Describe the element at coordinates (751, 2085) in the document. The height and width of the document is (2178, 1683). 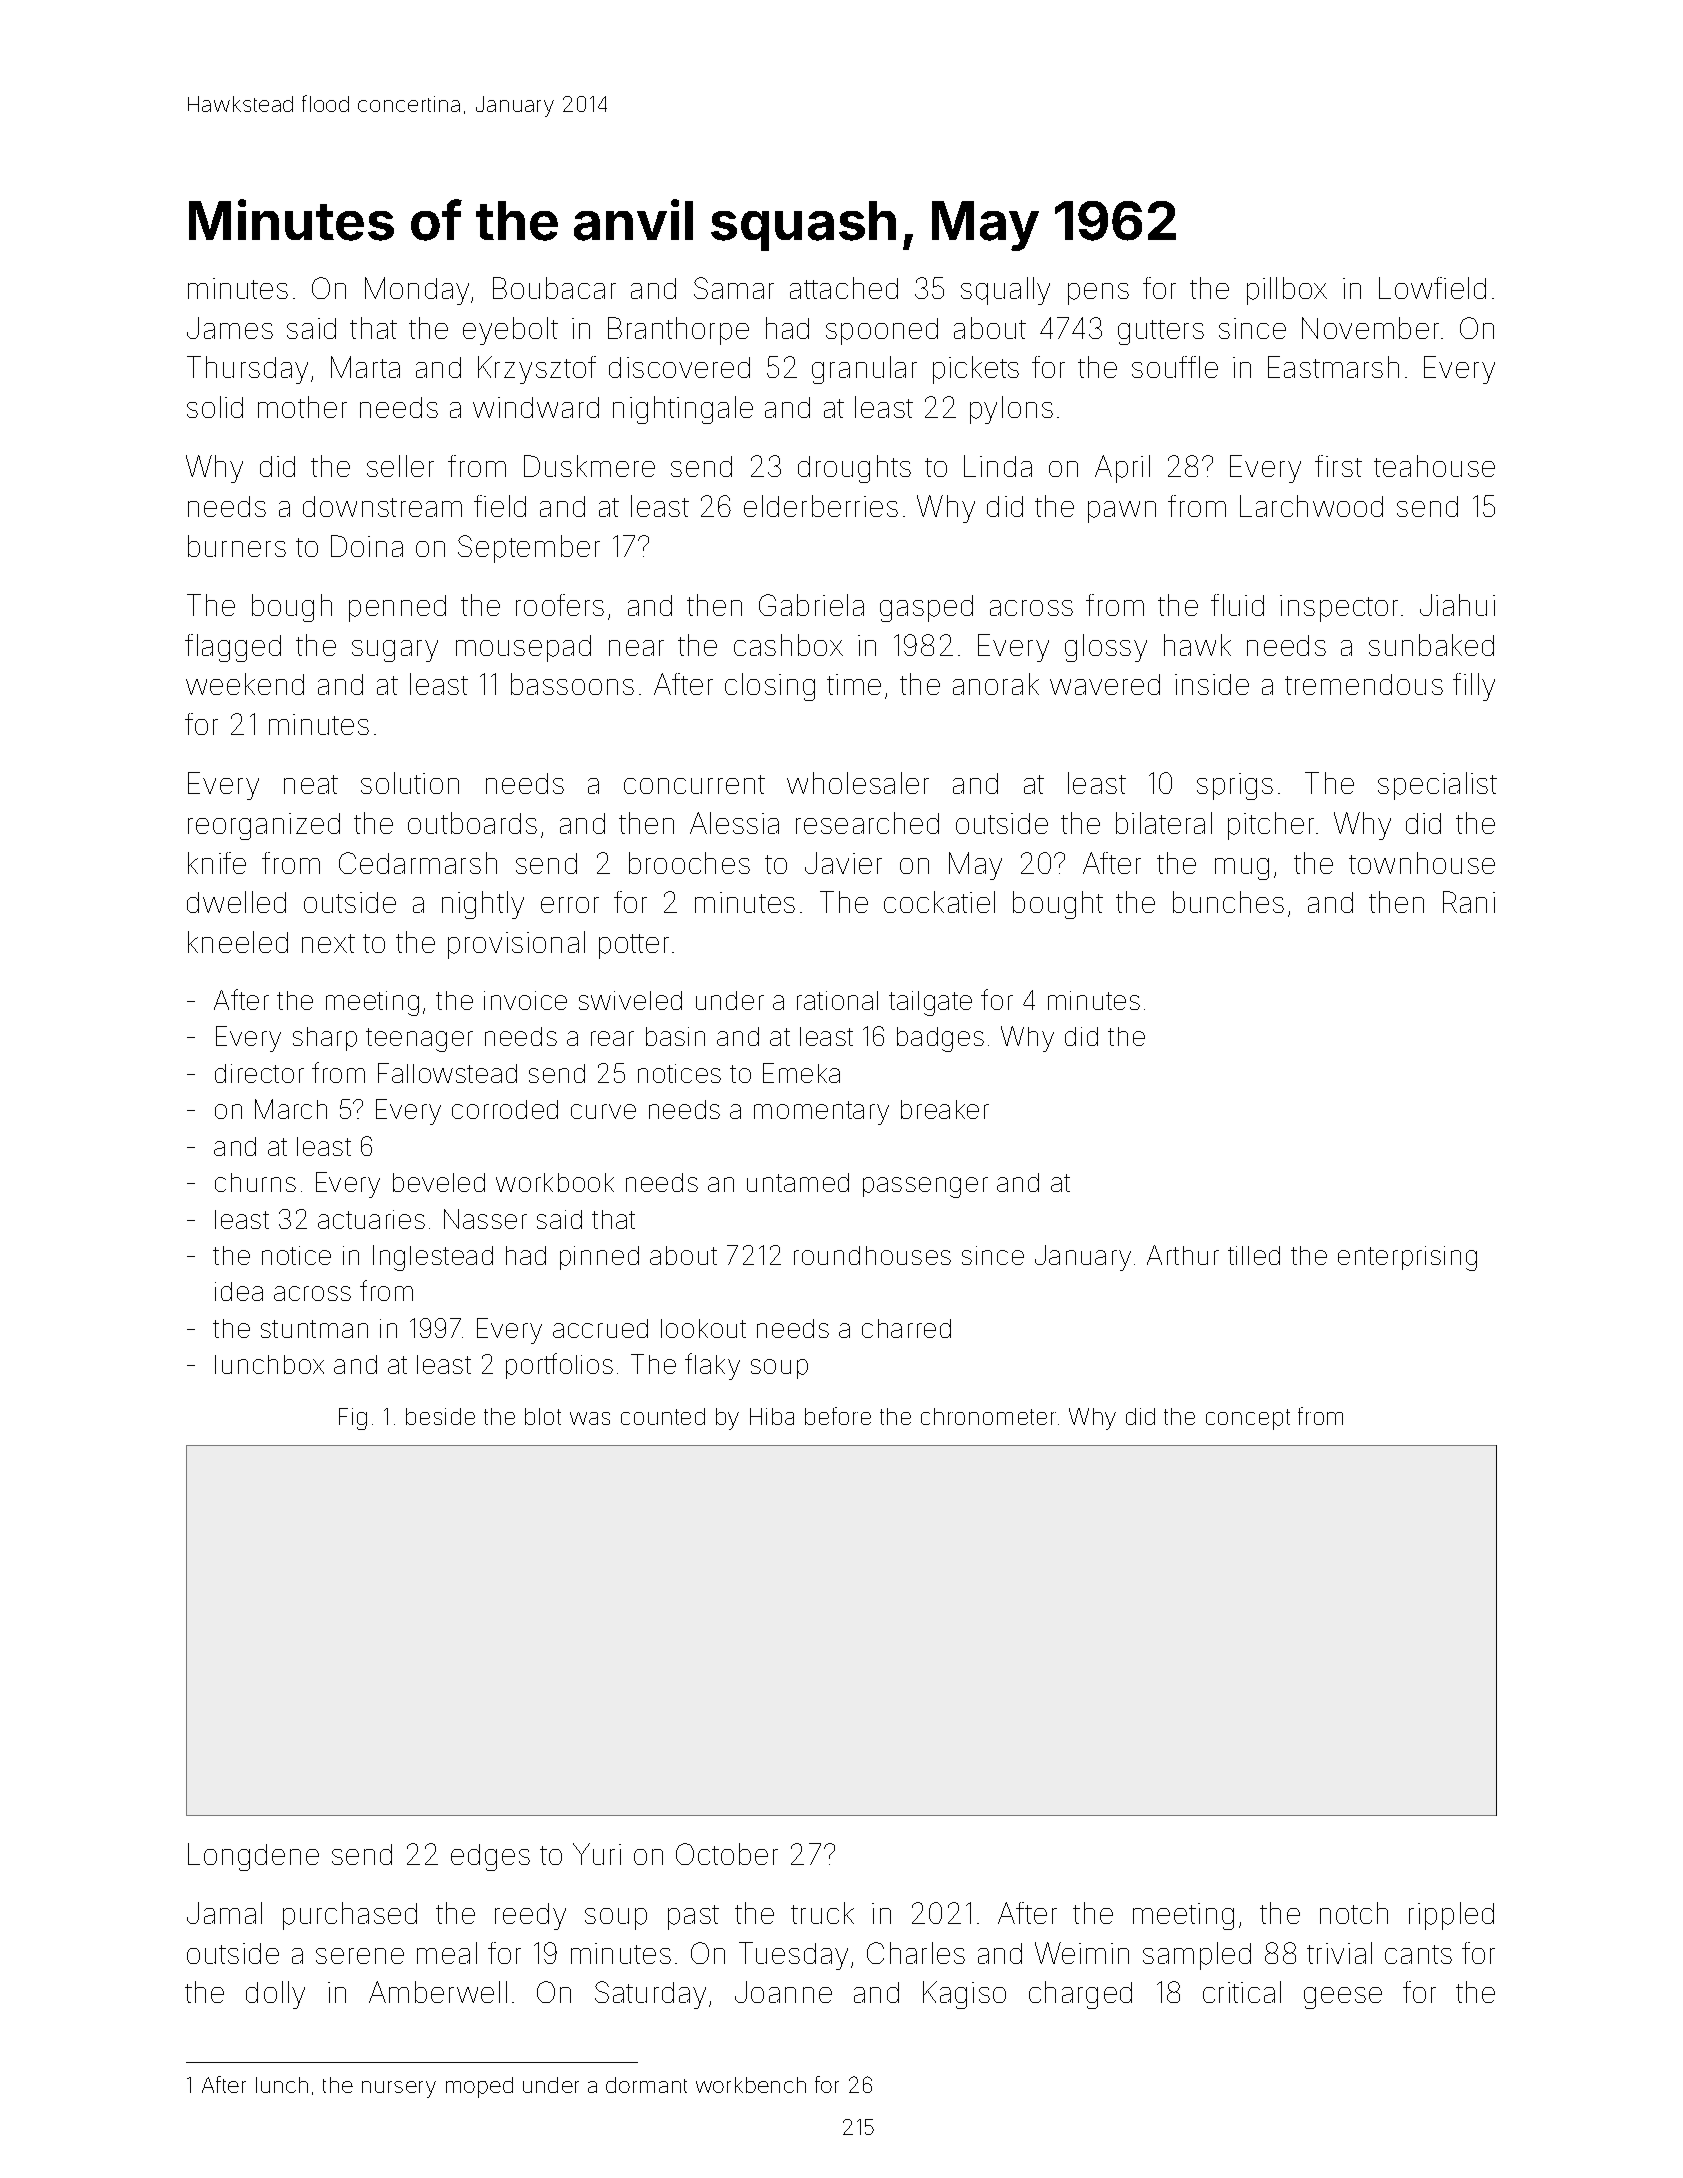
I see `workbench` at that location.
